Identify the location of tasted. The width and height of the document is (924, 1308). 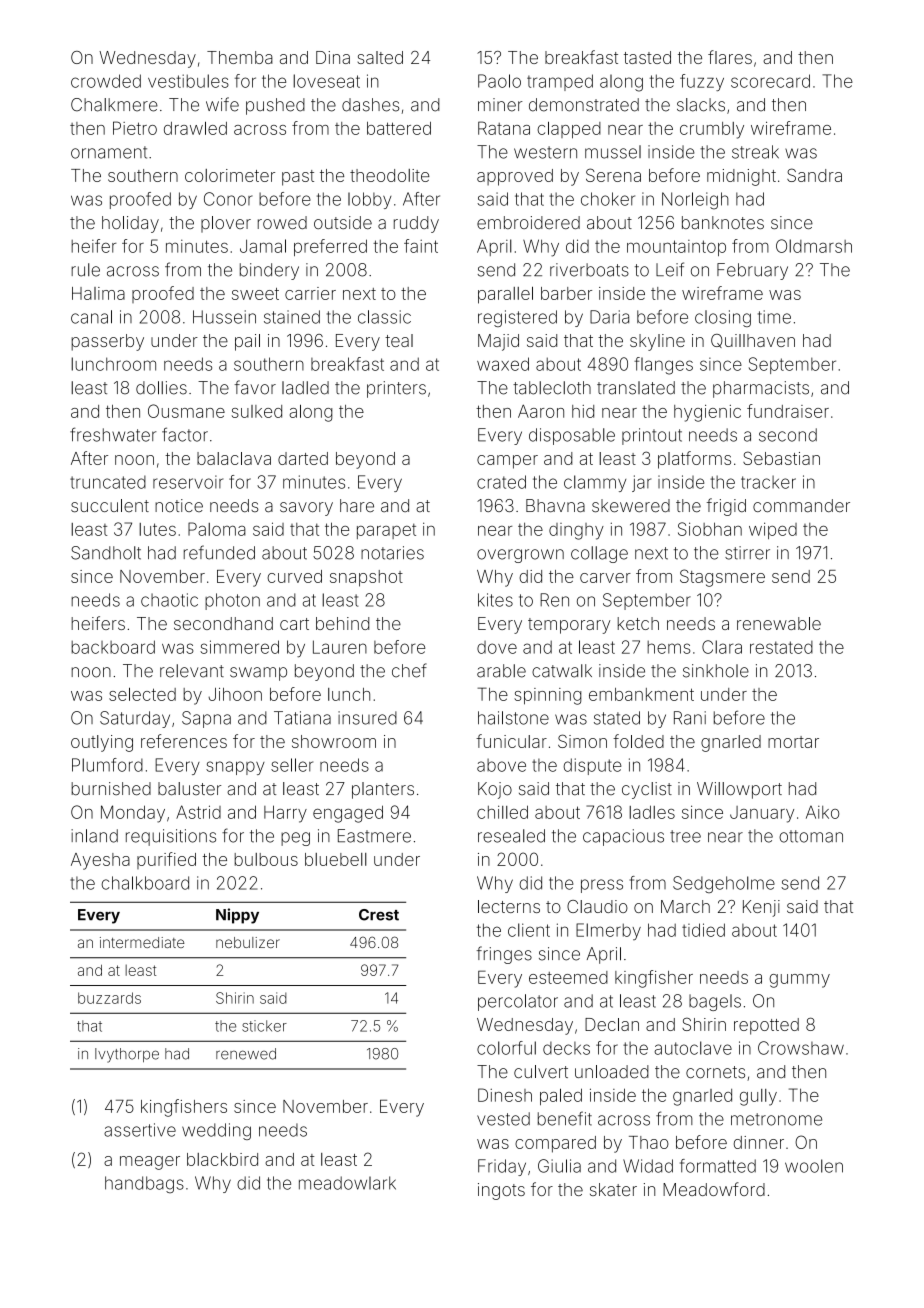
(647, 57).
